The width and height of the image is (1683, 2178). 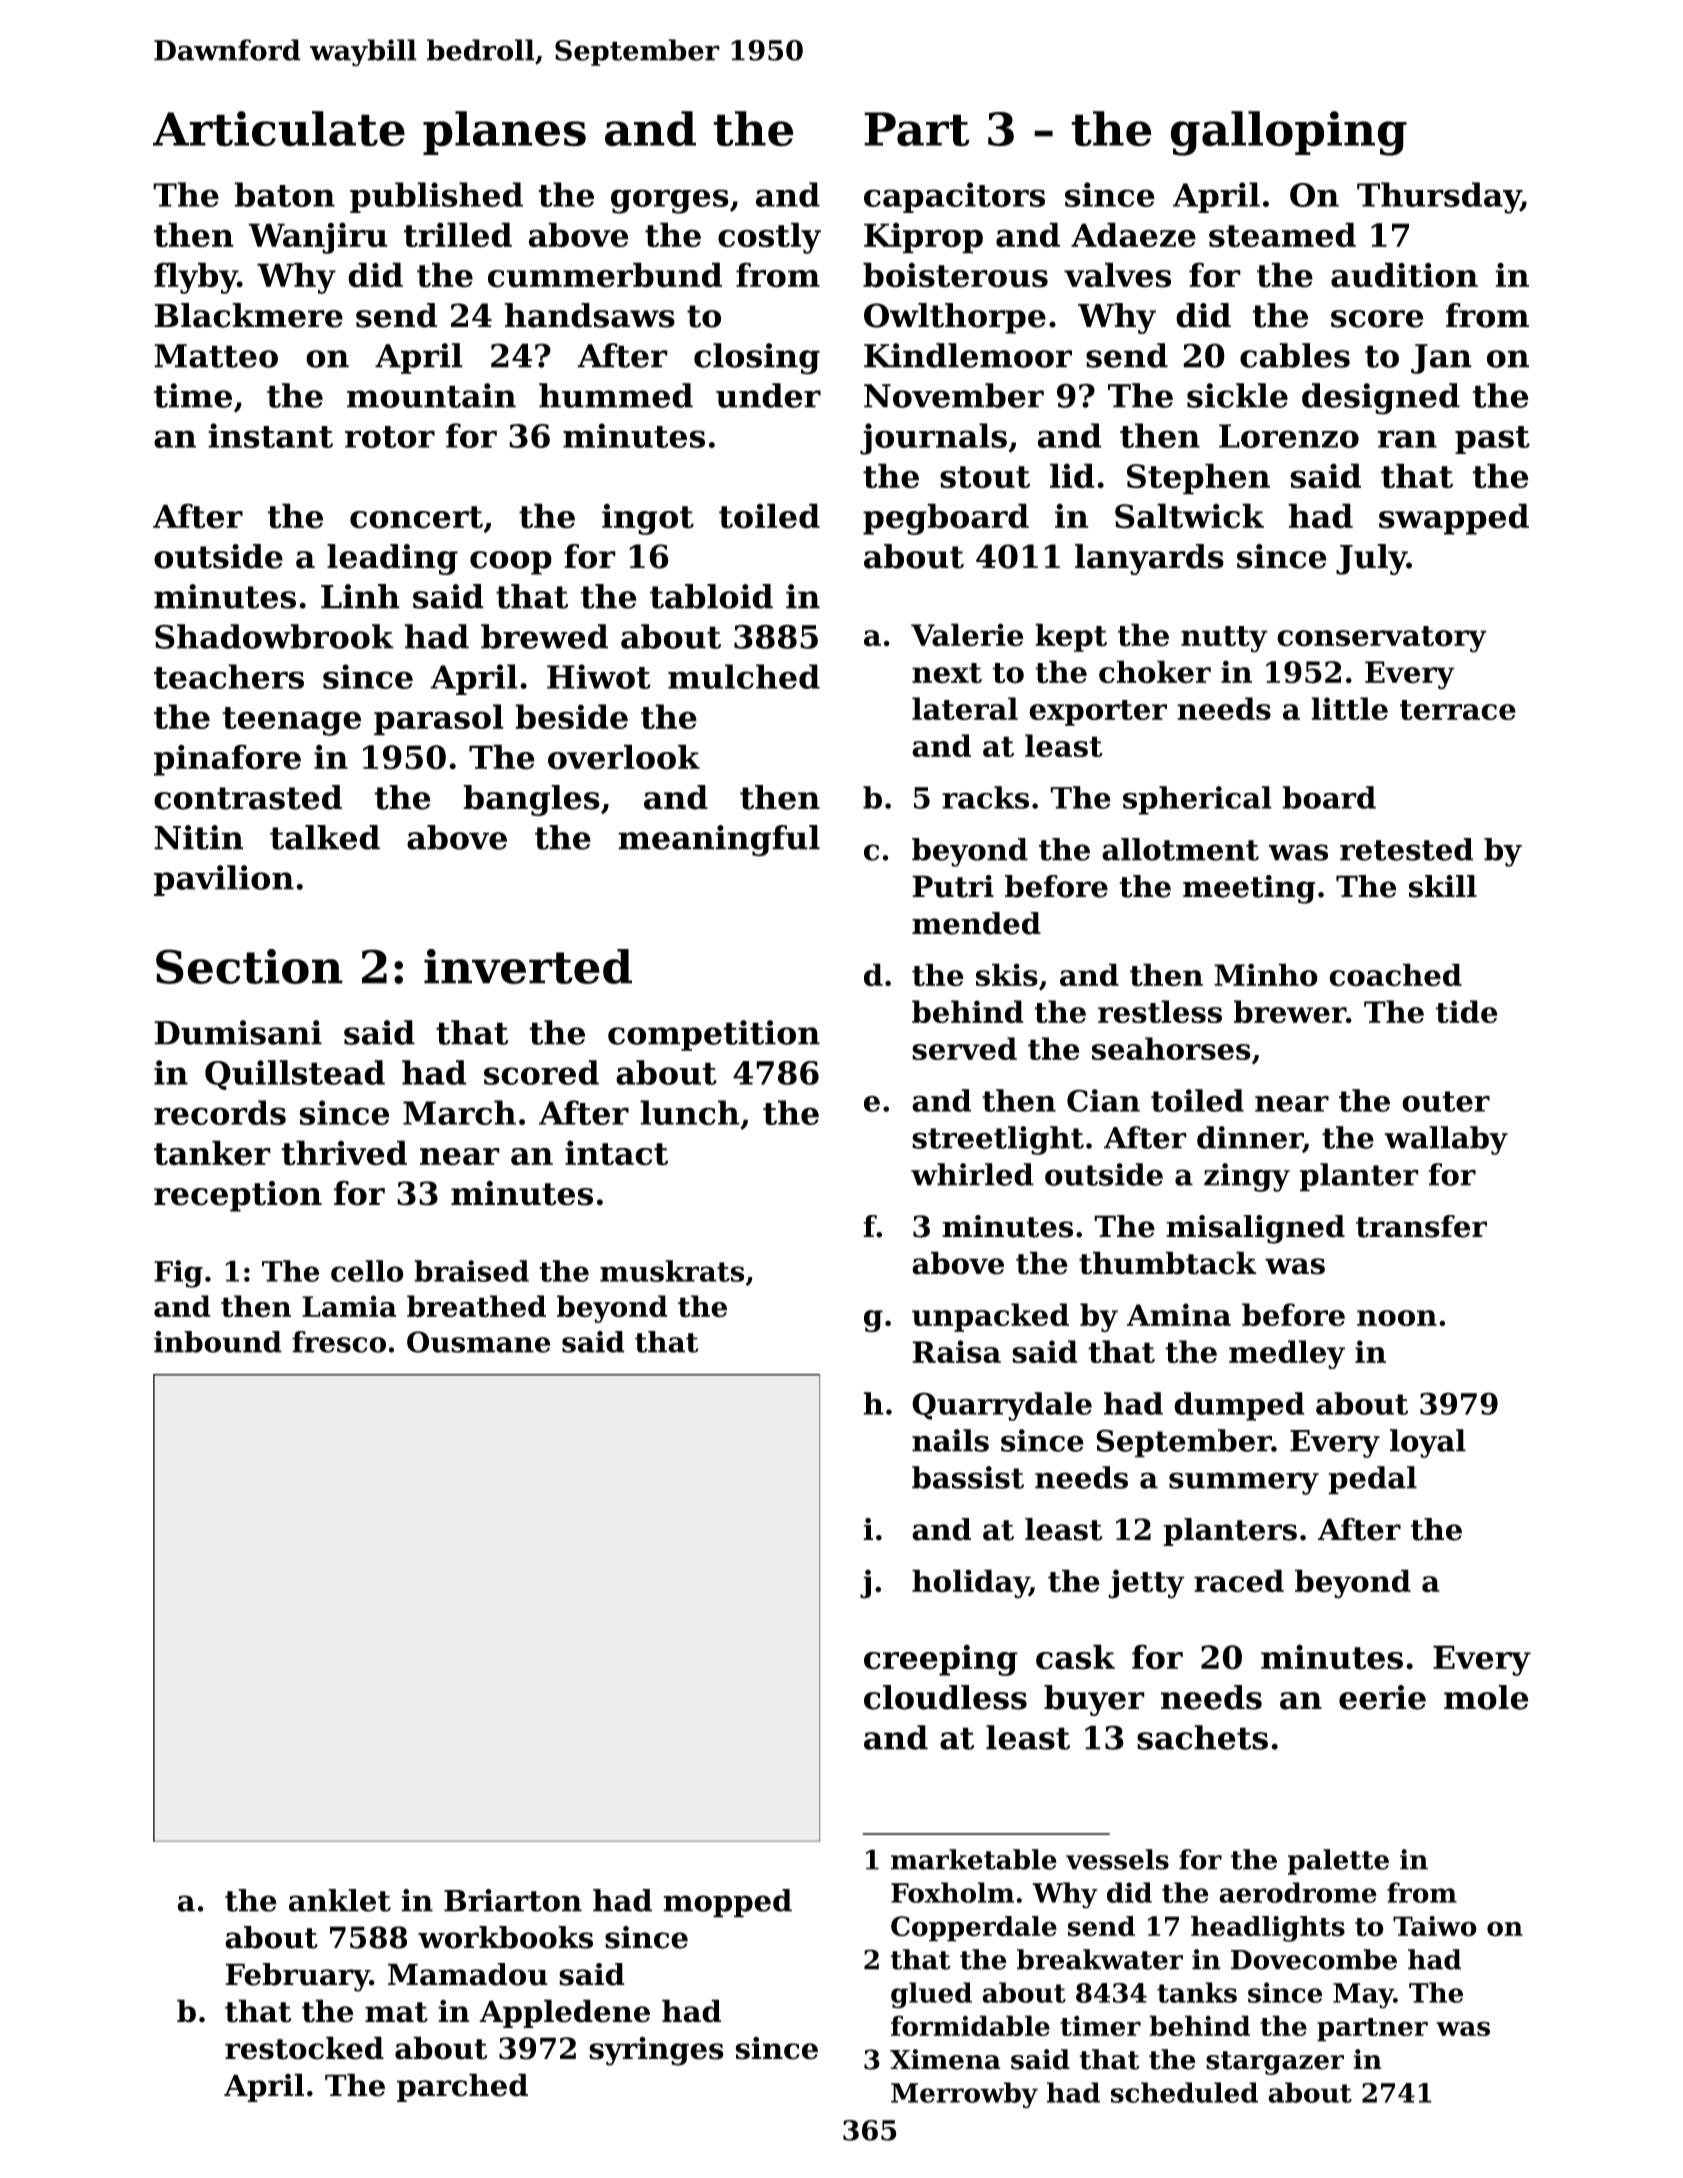 I want to click on tide, so click(x=1466, y=1011).
